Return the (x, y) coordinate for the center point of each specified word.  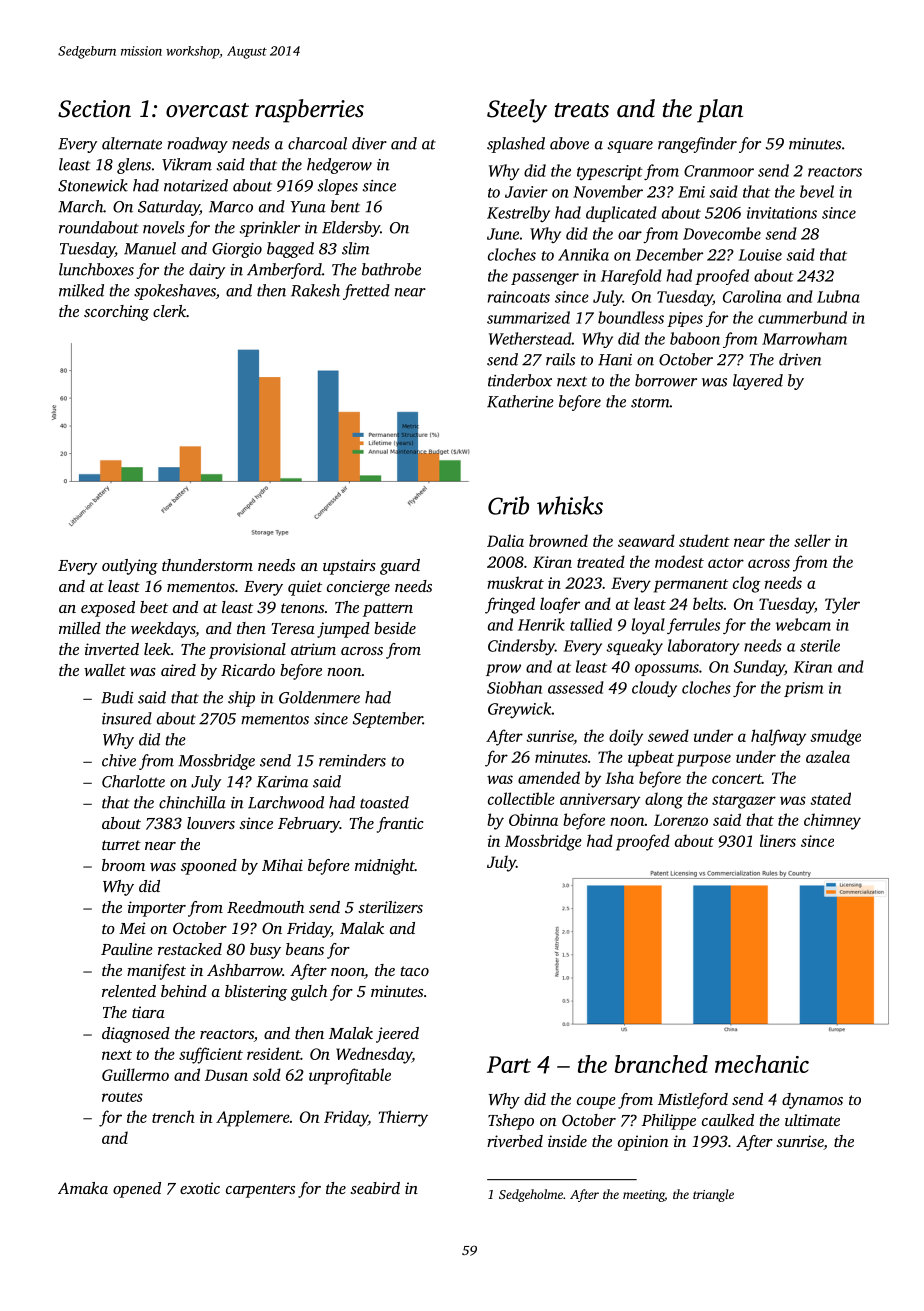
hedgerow (339, 166)
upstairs (349, 567)
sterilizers (390, 907)
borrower (666, 380)
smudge (835, 737)
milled (80, 628)
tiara (148, 1012)
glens (134, 166)
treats (582, 110)
